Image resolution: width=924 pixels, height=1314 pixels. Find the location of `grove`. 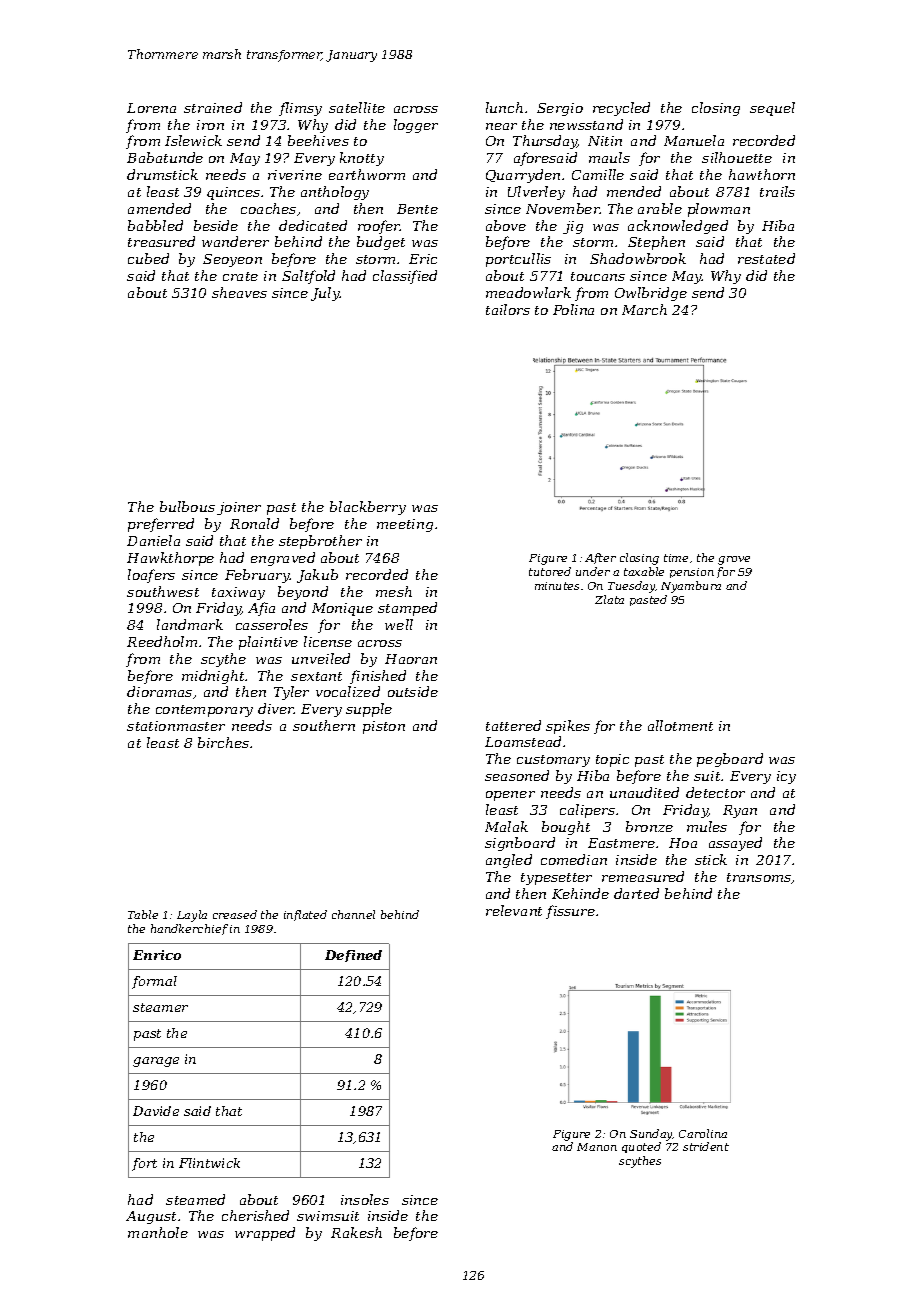

grove is located at coordinates (734, 560).
